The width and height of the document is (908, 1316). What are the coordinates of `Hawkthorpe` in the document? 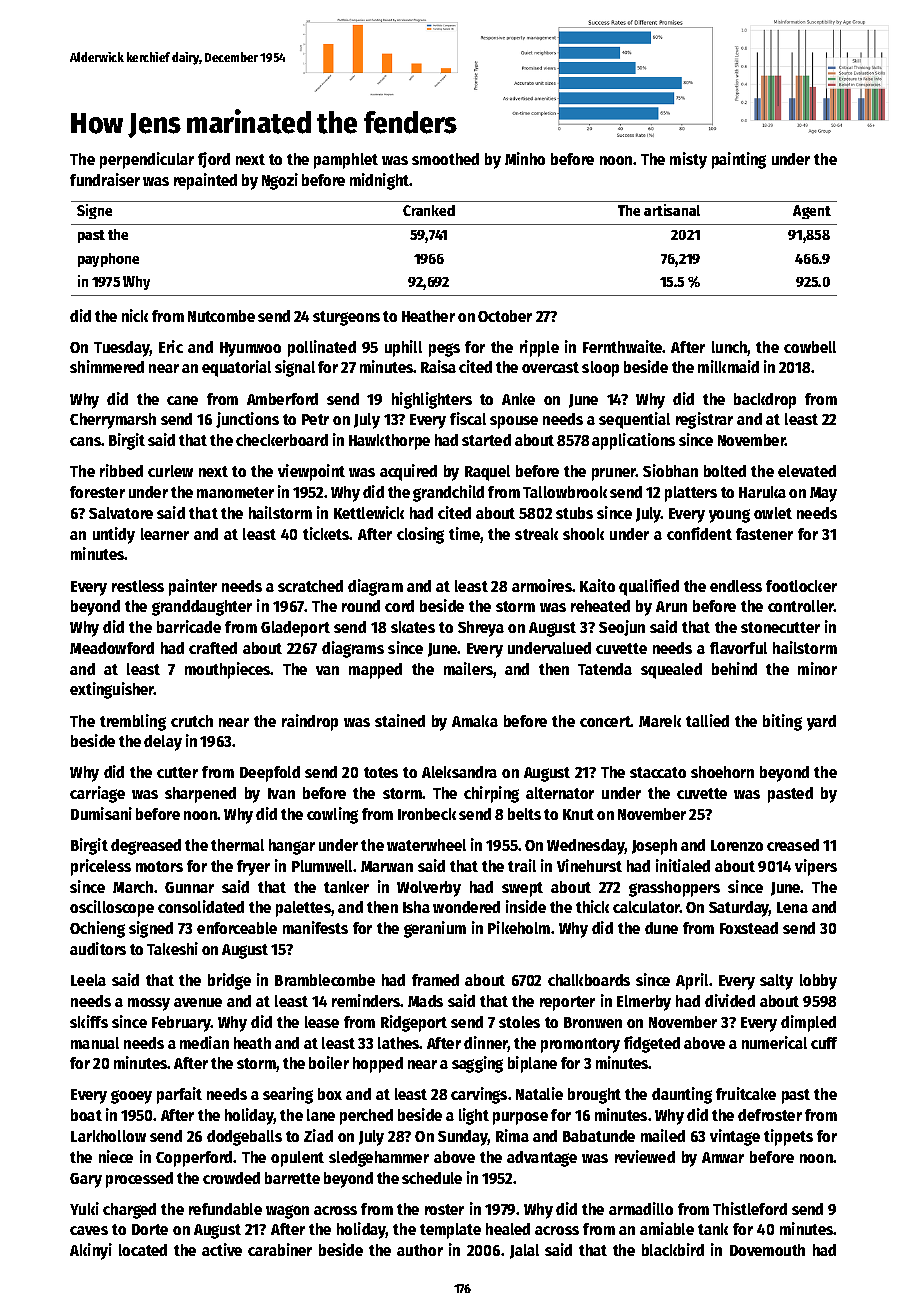 It's located at (389, 442).
